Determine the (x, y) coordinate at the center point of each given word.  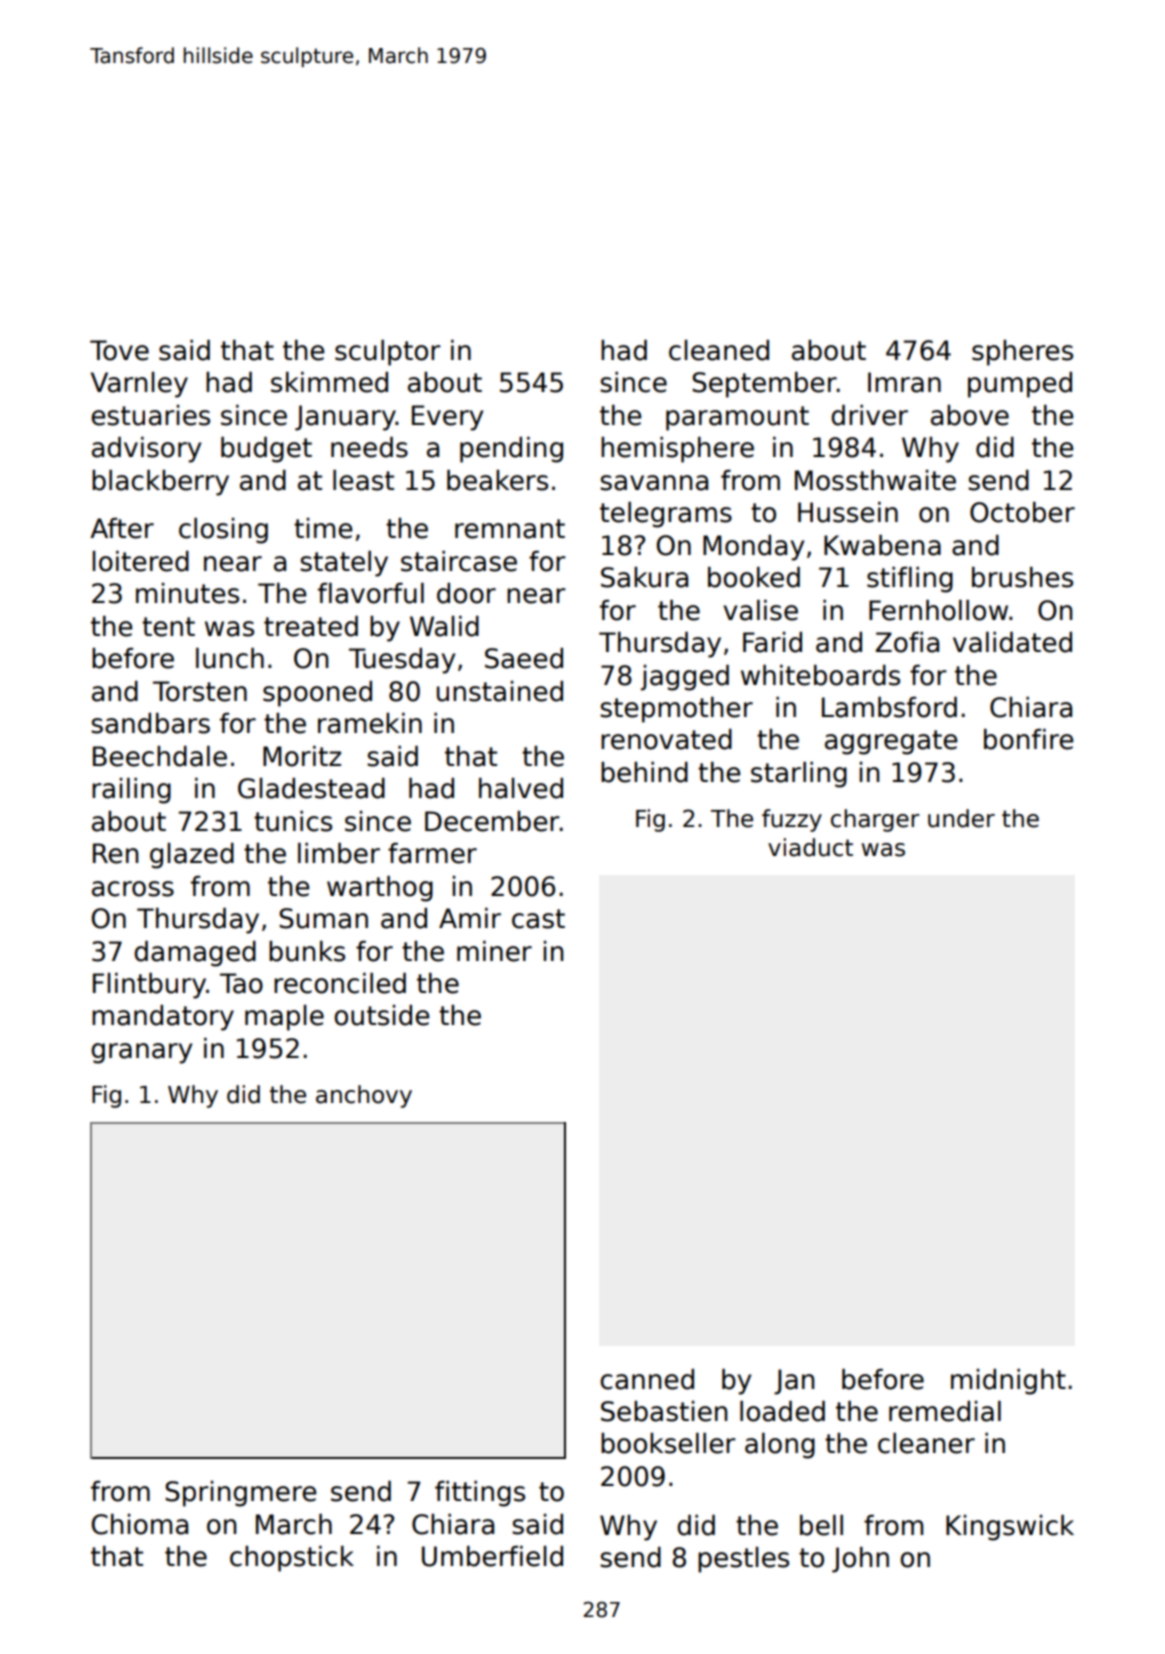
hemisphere (677, 450)
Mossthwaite (875, 480)
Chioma (139, 1524)
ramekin (370, 723)
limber (339, 853)
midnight (1008, 1382)
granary (141, 1053)
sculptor (388, 353)
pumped (1020, 385)
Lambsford (889, 707)
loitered (140, 561)
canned (647, 1379)
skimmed (329, 382)
